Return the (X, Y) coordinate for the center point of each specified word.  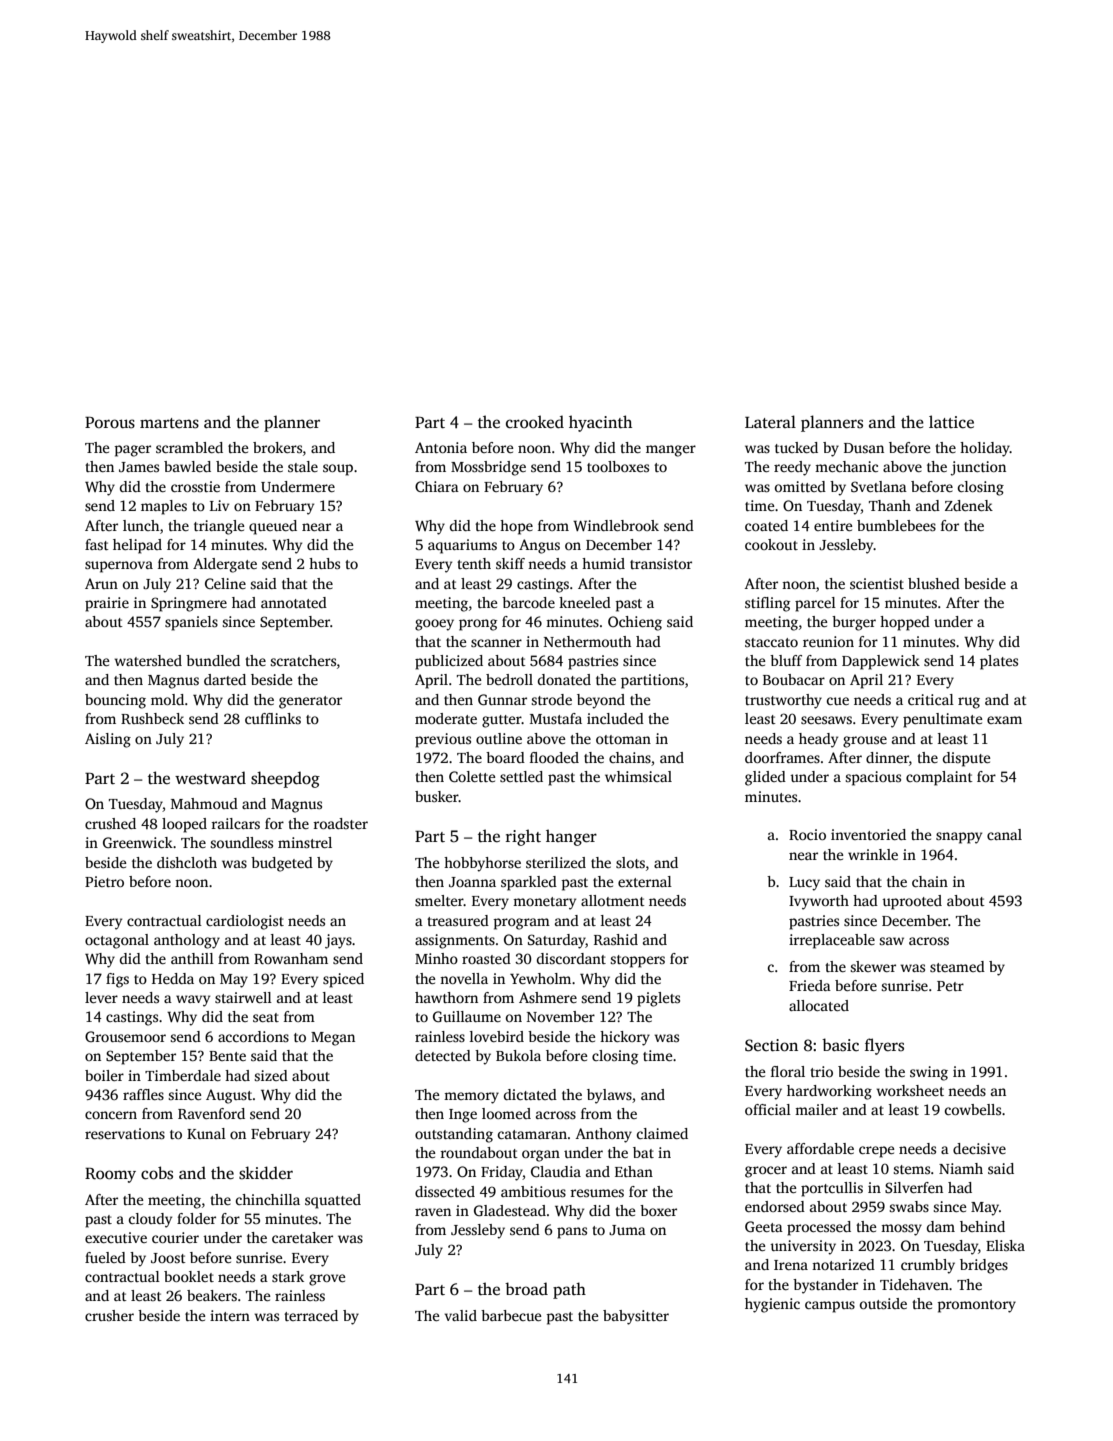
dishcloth (187, 862)
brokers (277, 447)
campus (830, 1307)
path (569, 1290)
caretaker (302, 1237)
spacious (873, 778)
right (523, 837)
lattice (951, 422)
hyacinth (600, 423)
